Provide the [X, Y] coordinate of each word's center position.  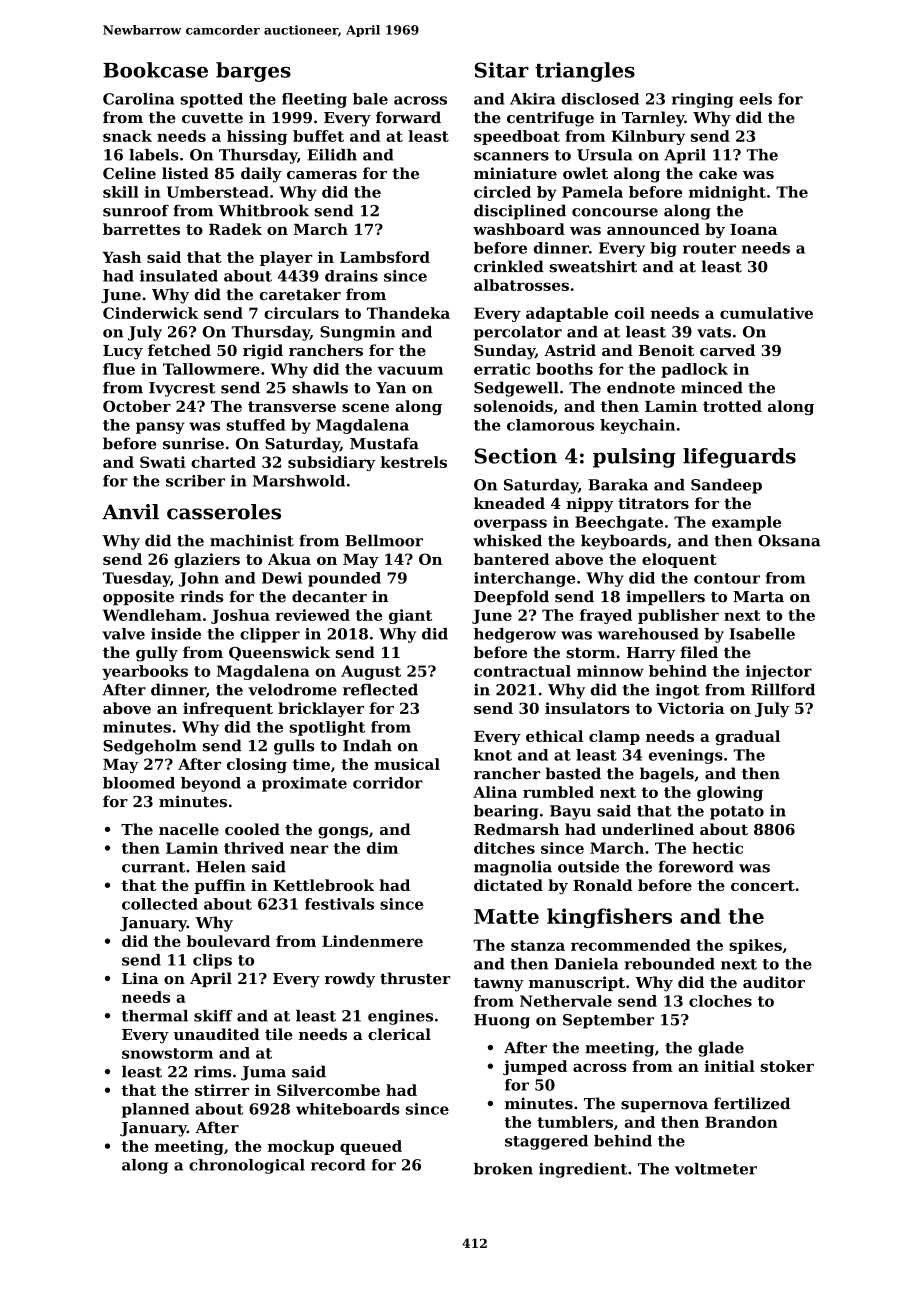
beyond [211, 784]
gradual [747, 737]
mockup [301, 1147]
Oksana [789, 540]
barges [253, 72]
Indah [367, 745]
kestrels [414, 462]
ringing [702, 100]
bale [370, 99]
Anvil [130, 511]
